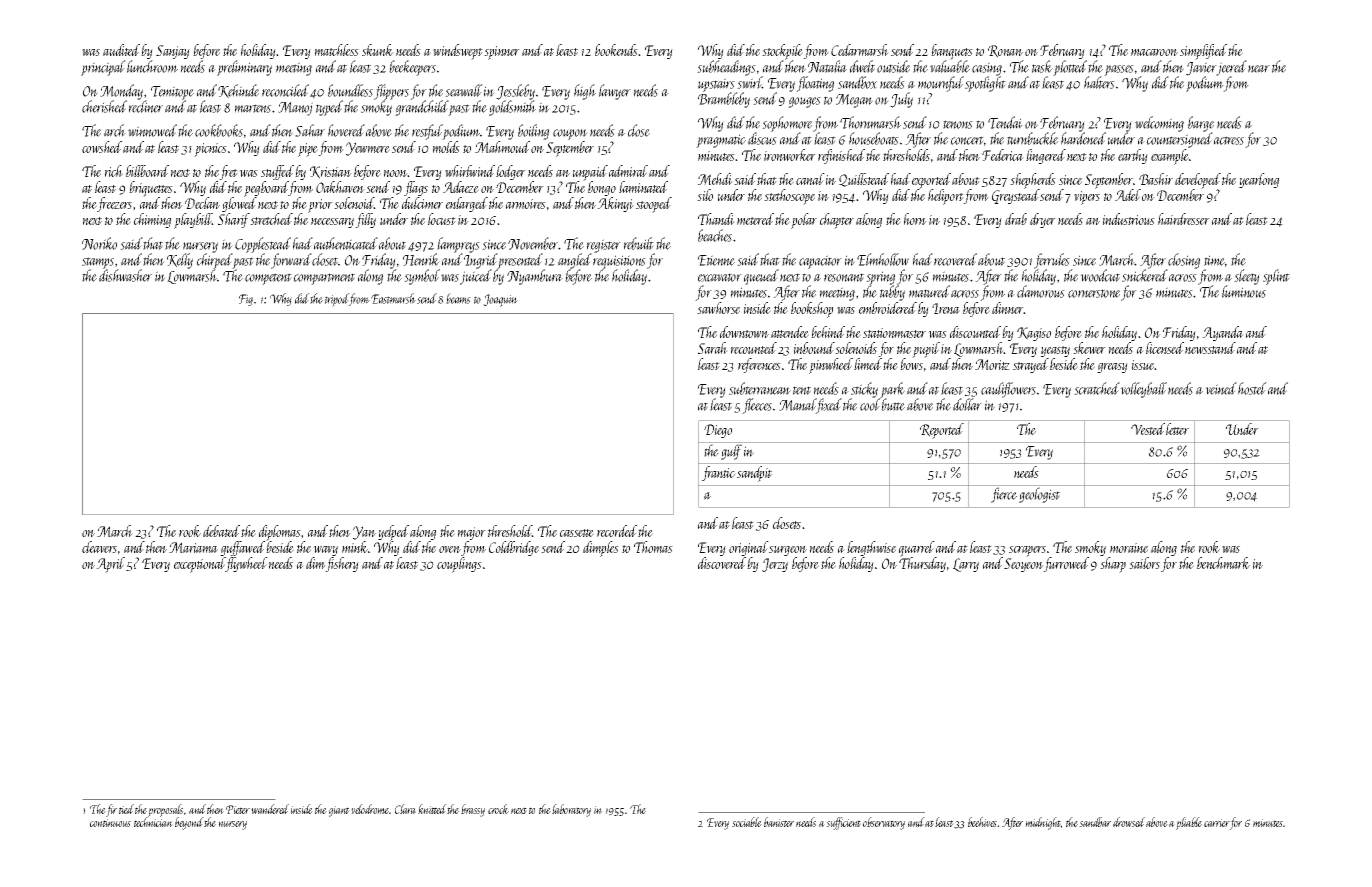  Describe the element at coordinates (110, 823) in the screenshot. I see `continuous` at that location.
